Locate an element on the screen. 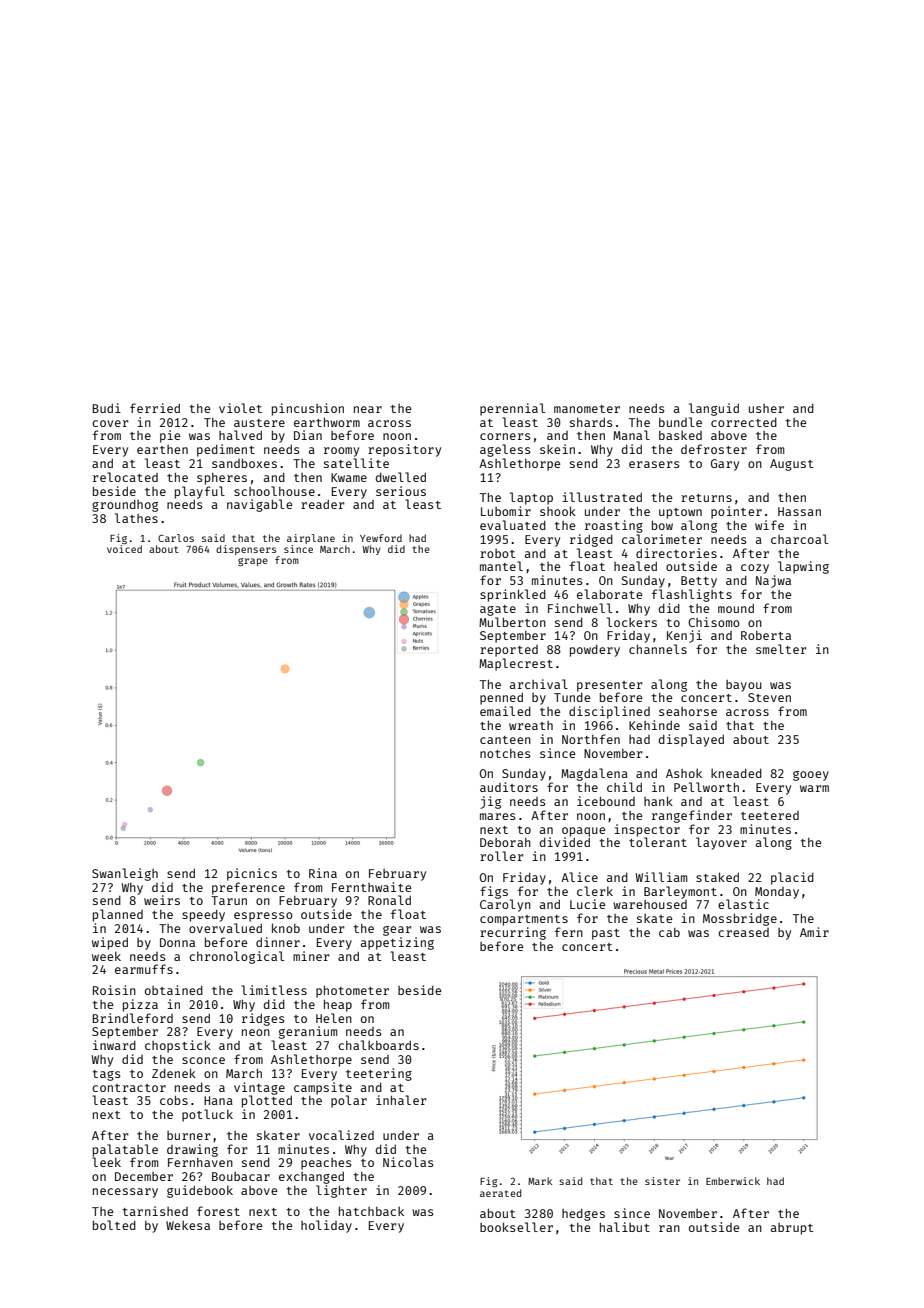 Image resolution: width=924 pixels, height=1308 pixels. violet is located at coordinates (240, 408).
